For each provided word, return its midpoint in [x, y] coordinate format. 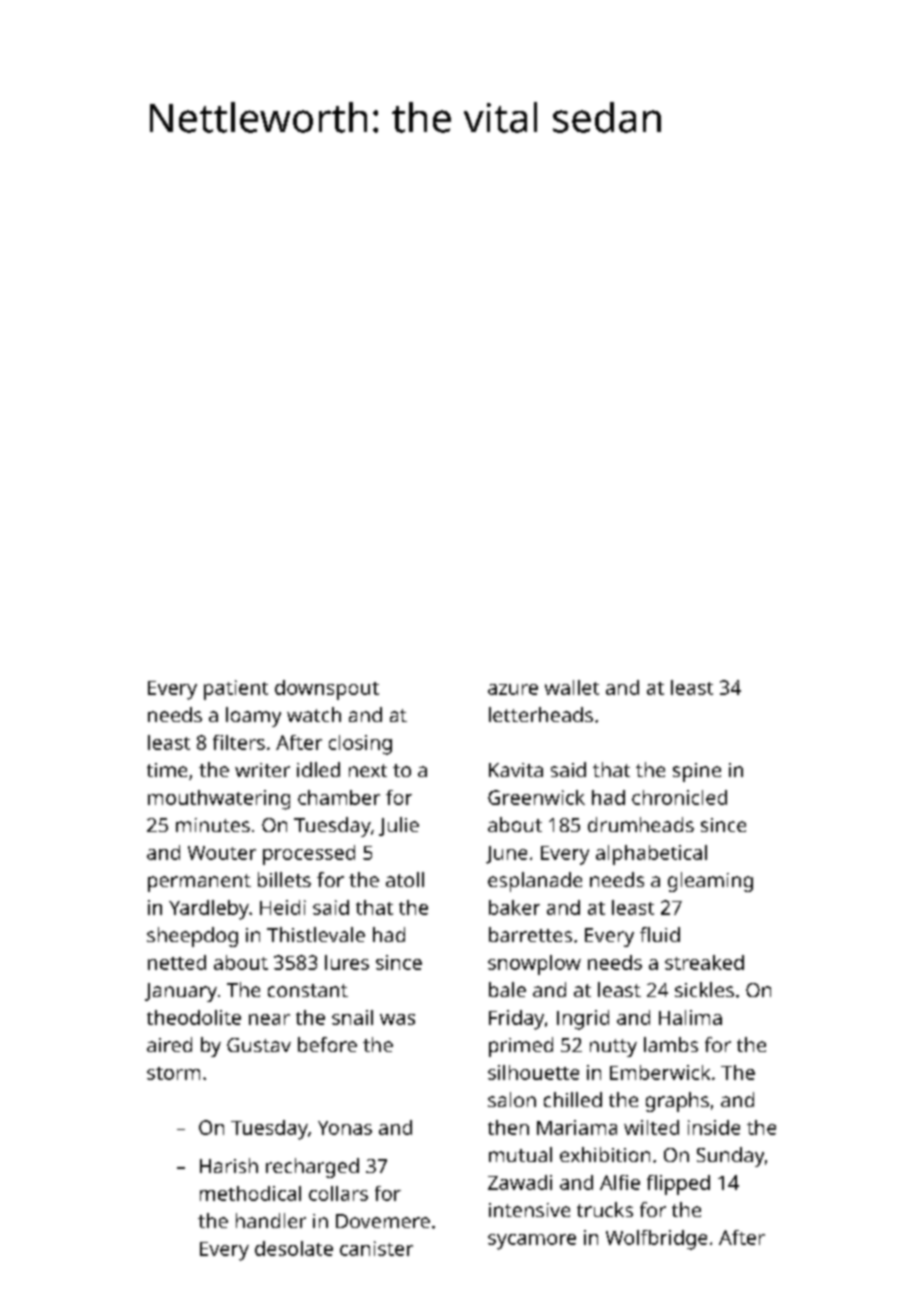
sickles [704, 989]
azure [513, 689]
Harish [229, 1165]
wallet [572, 687]
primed [521, 1047]
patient [236, 690]
